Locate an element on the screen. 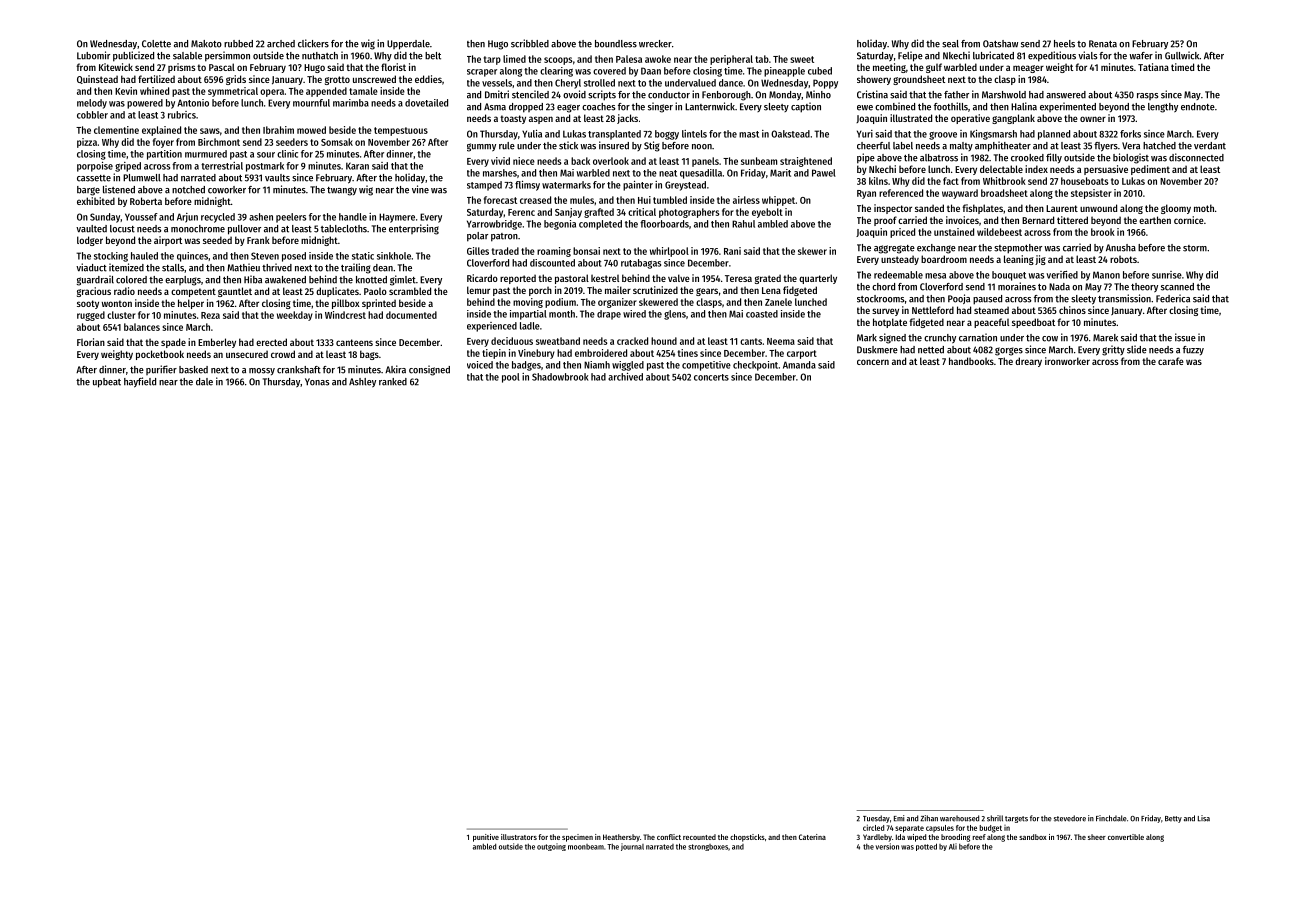  strongboxes is located at coordinates (708, 847).
